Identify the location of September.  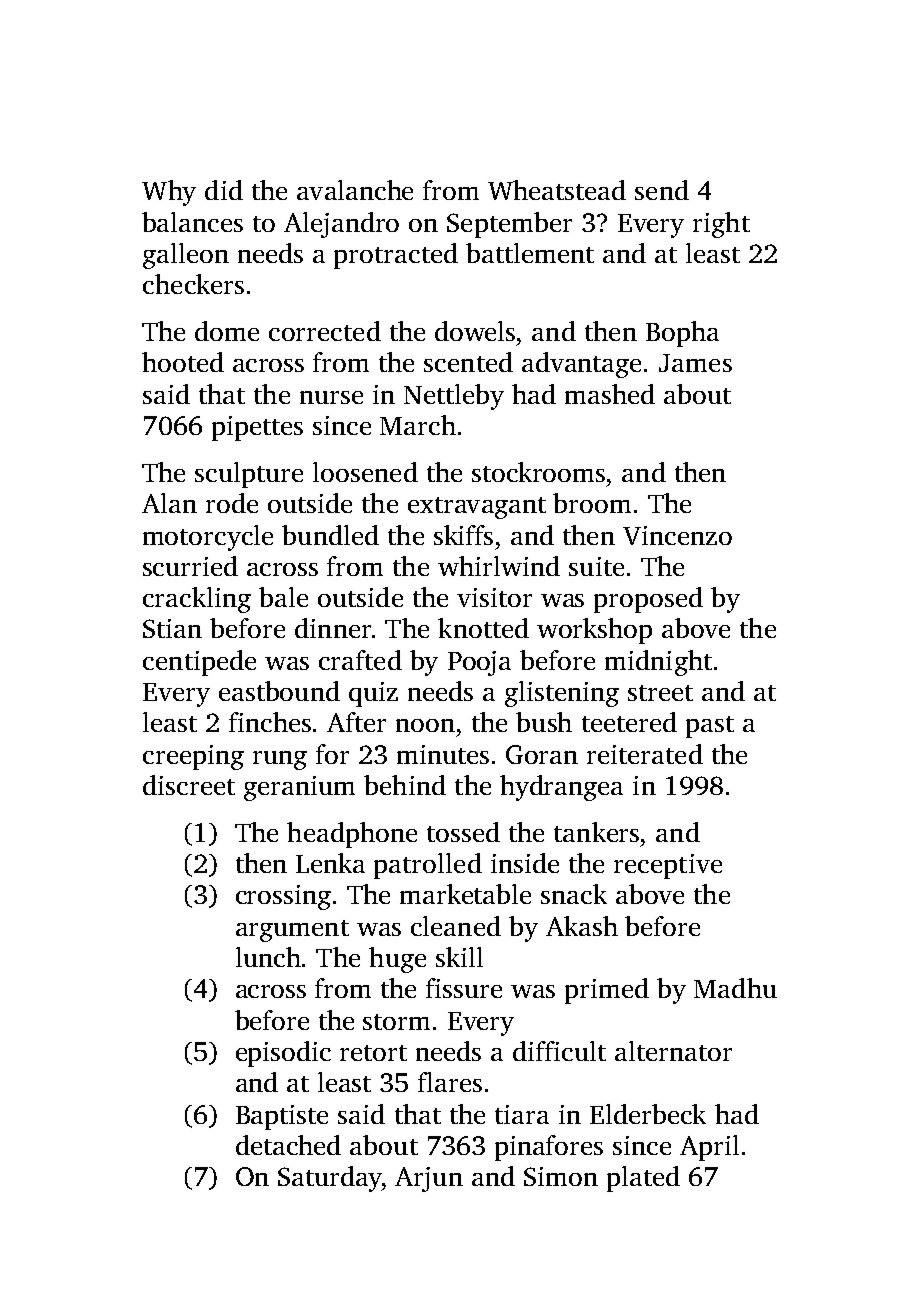
(509, 225).
